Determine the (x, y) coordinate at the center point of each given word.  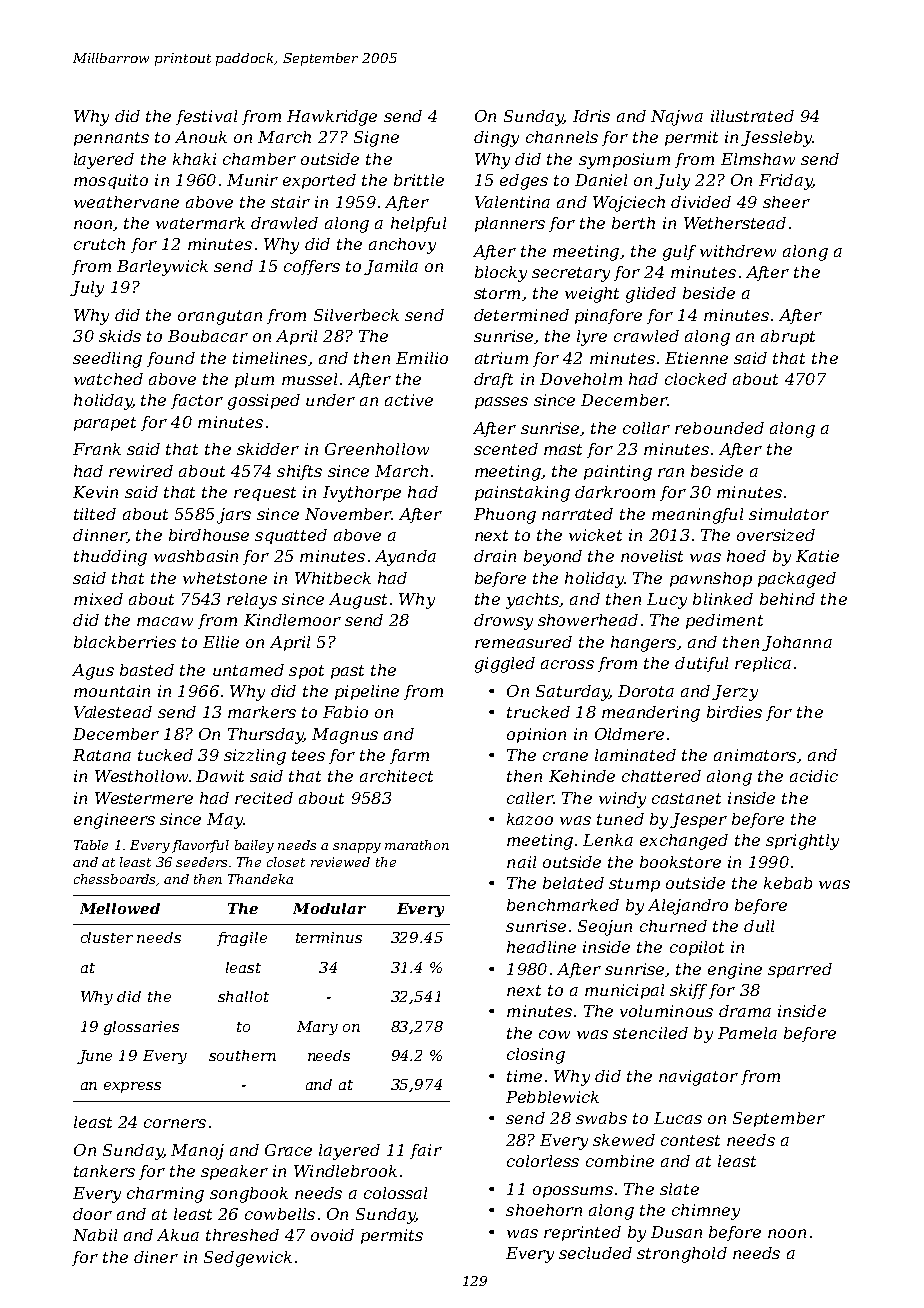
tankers (104, 1171)
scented (506, 449)
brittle (419, 180)
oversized (776, 535)
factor (197, 401)
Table (91, 845)
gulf (679, 253)
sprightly (802, 842)
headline (541, 947)
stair (290, 202)
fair (426, 1151)
